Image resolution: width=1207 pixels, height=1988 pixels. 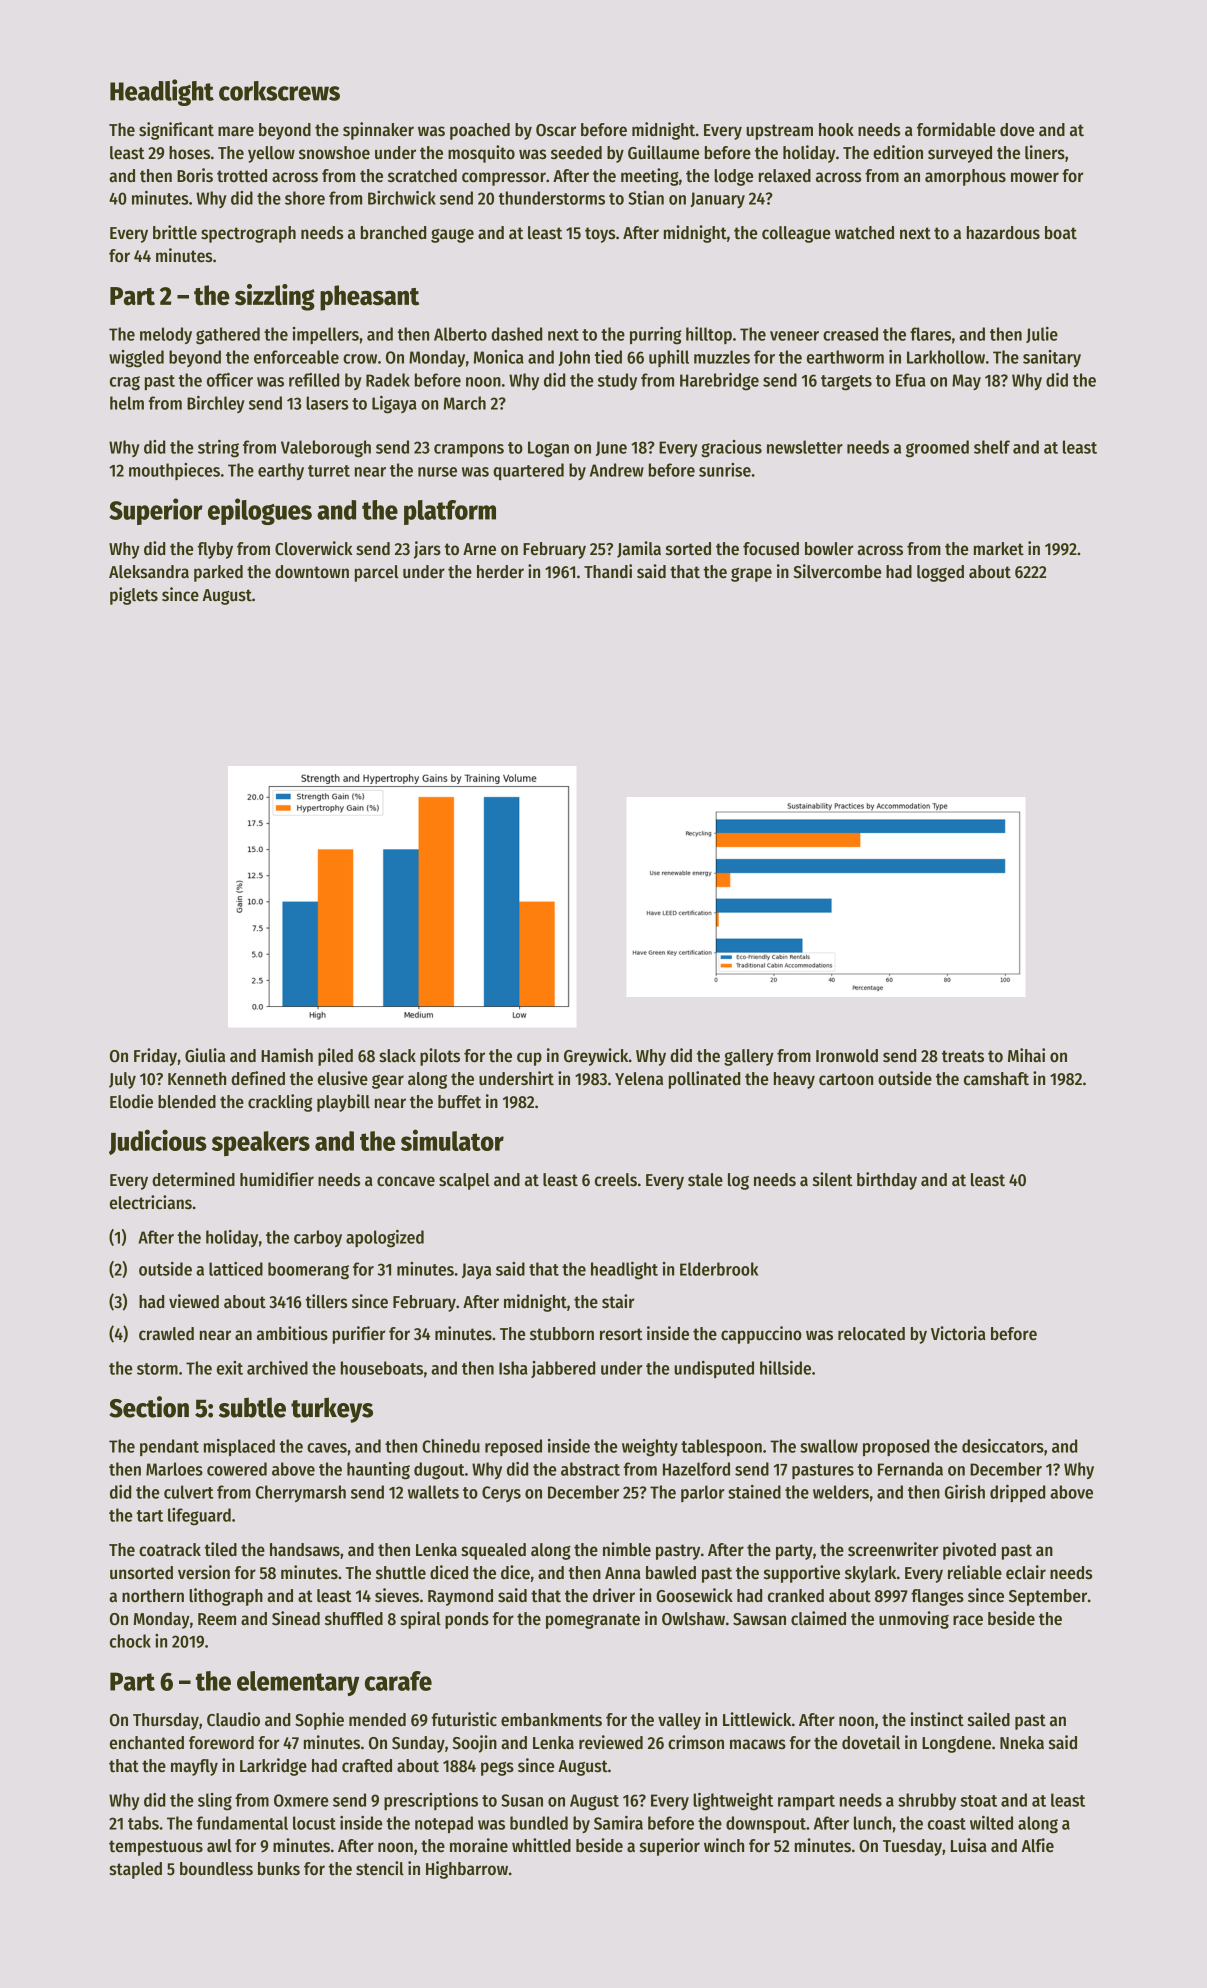 What do you see at coordinates (574, 358) in the screenshot?
I see `John` at bounding box center [574, 358].
